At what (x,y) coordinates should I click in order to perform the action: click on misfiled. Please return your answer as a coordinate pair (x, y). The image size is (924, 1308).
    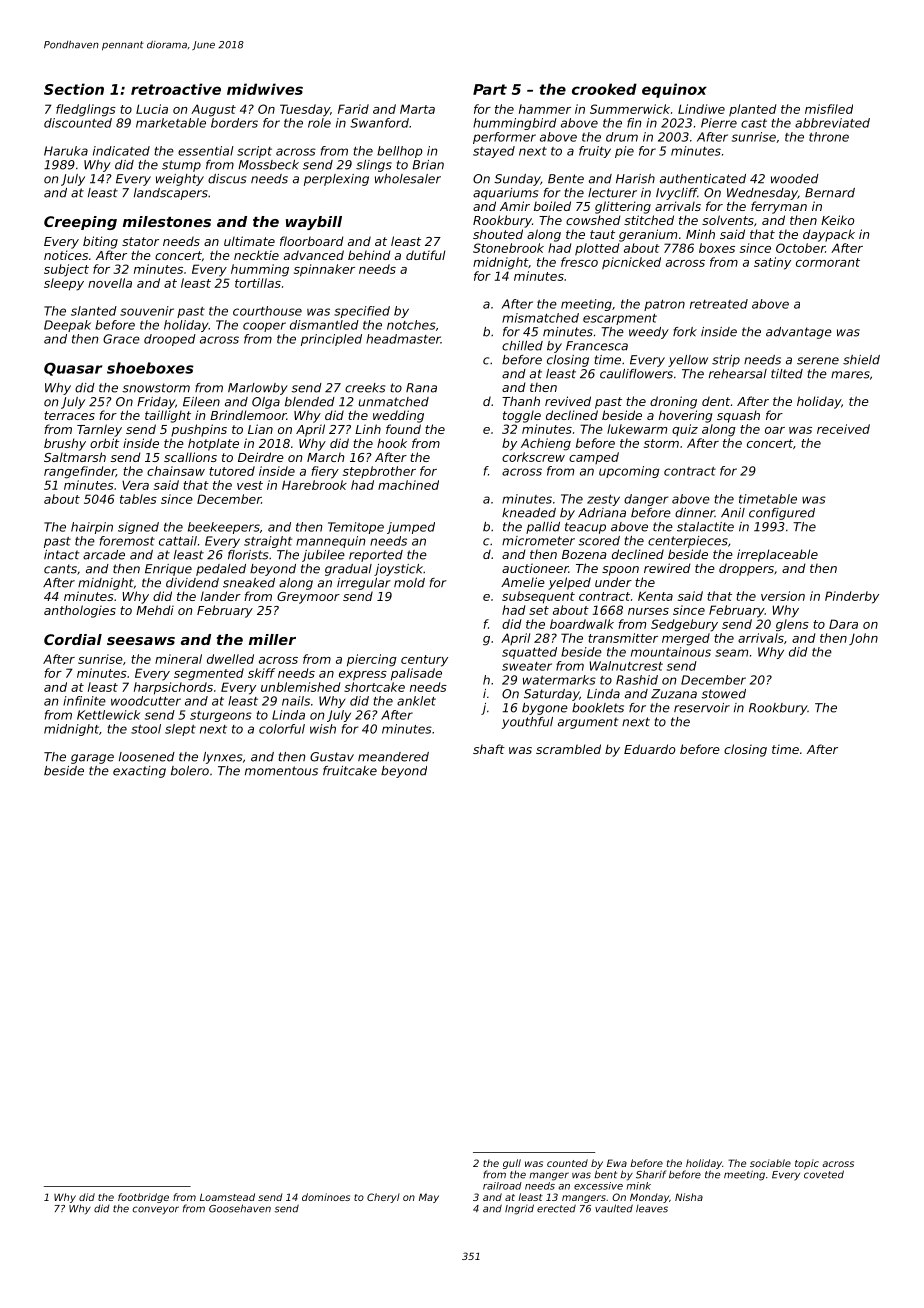
    Looking at the image, I should click on (829, 109).
